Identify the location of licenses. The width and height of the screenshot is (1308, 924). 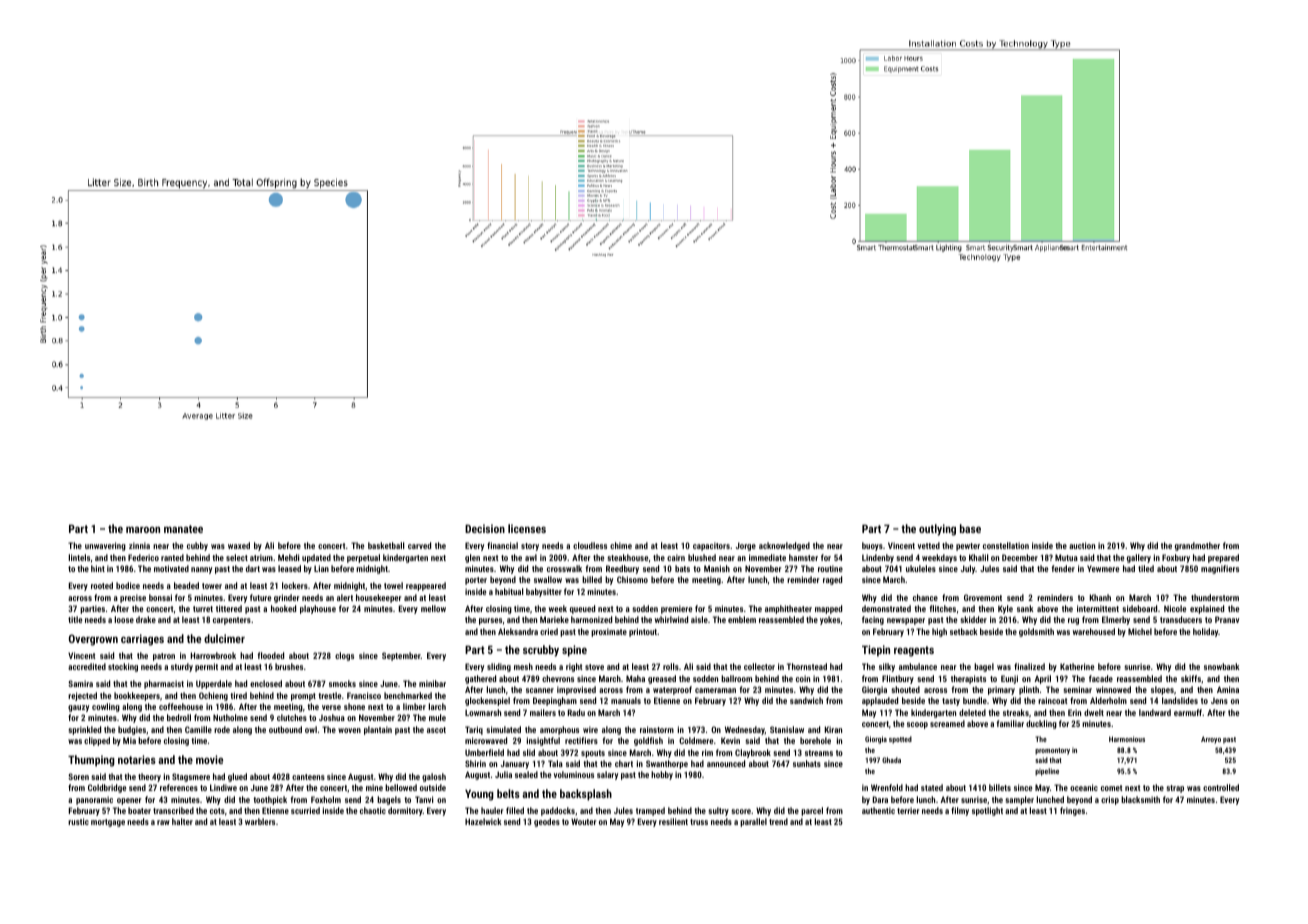
(527, 528).
